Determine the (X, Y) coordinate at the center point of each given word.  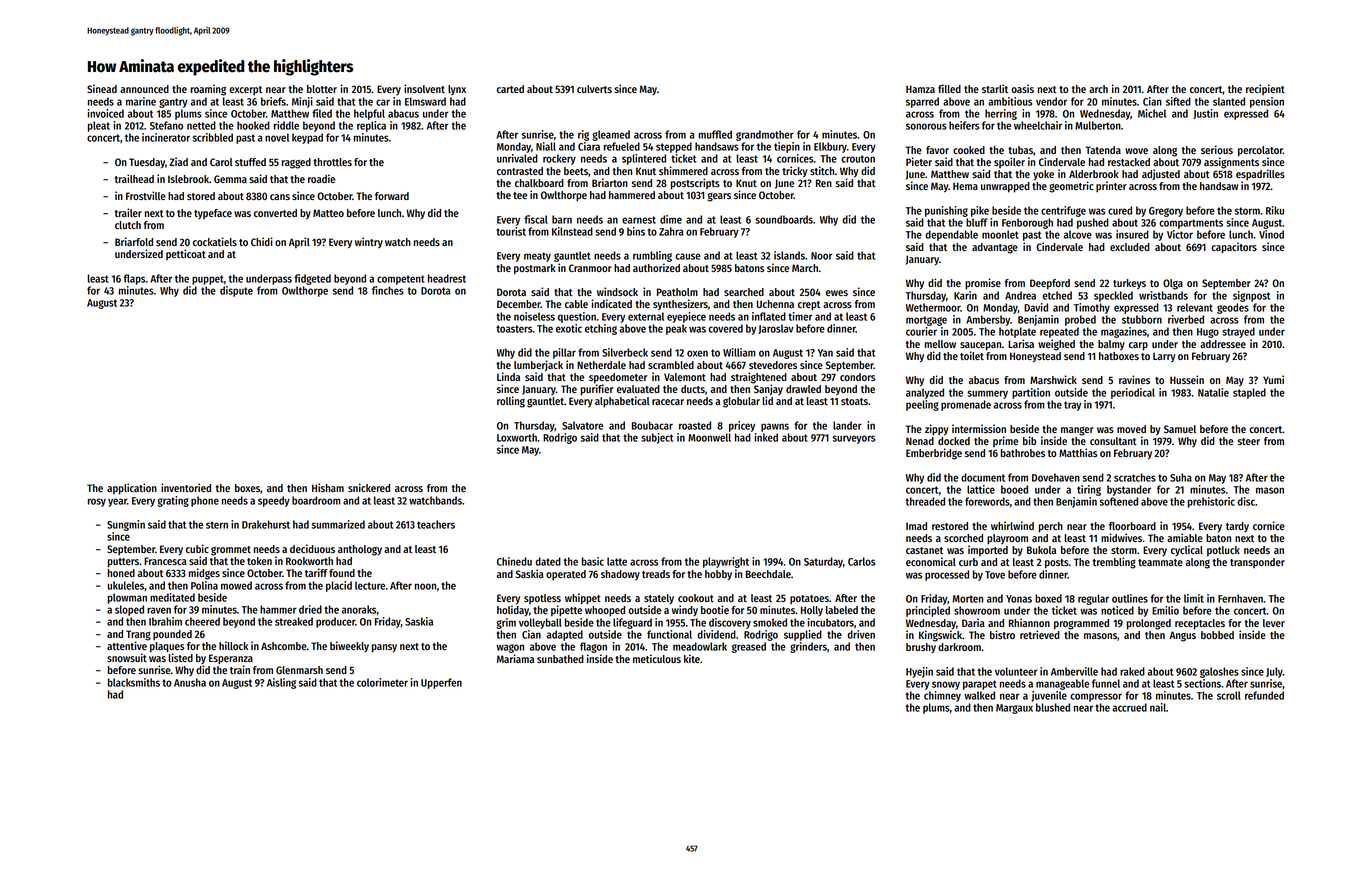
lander (847, 425)
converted (275, 213)
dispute (236, 291)
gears (719, 197)
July (1274, 672)
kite (692, 658)
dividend (716, 634)
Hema (965, 186)
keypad (307, 138)
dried (310, 609)
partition (1031, 393)
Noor (822, 256)
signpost (1251, 296)
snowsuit (127, 657)
